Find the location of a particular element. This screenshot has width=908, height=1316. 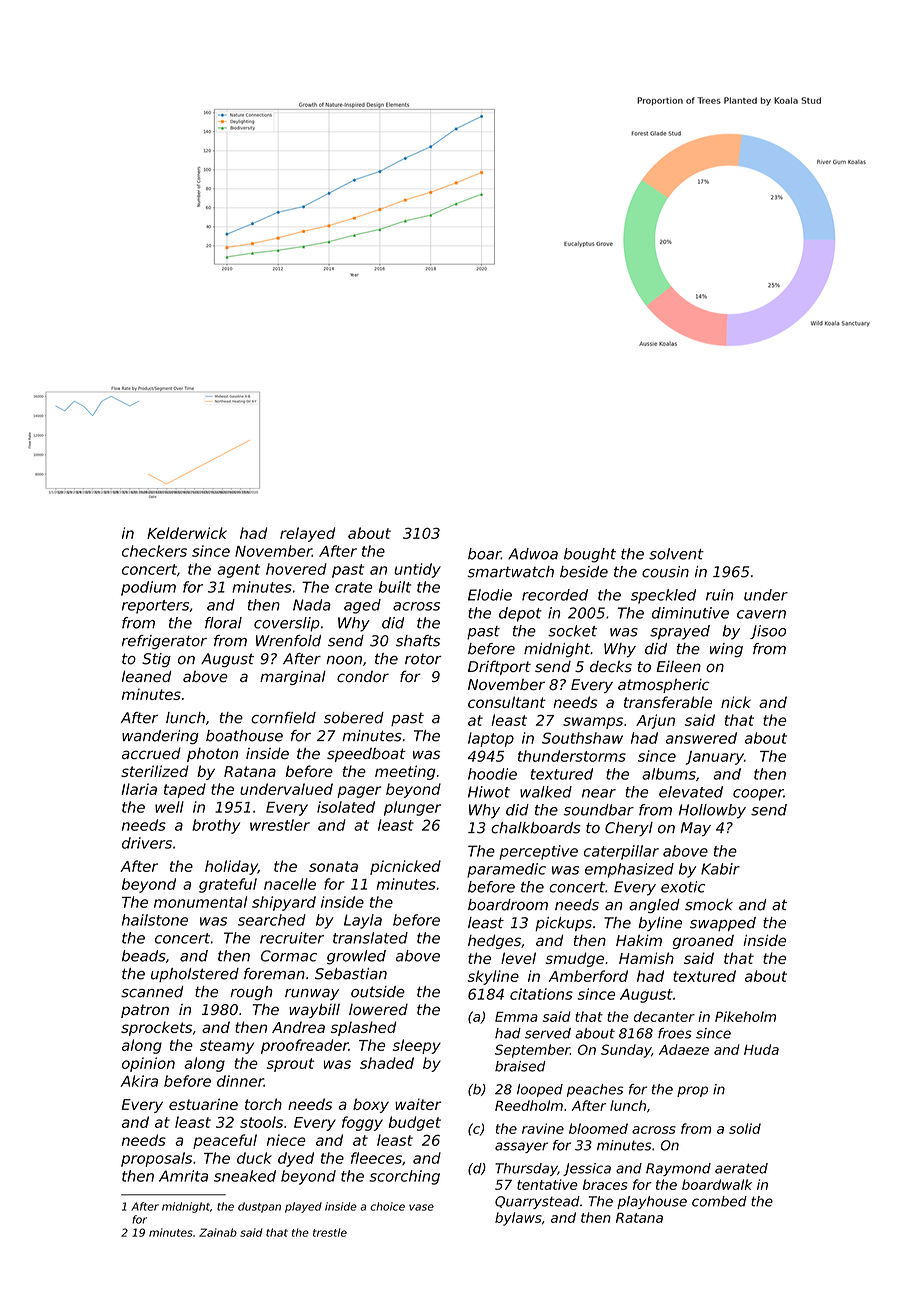

bylaws is located at coordinates (518, 1219).
